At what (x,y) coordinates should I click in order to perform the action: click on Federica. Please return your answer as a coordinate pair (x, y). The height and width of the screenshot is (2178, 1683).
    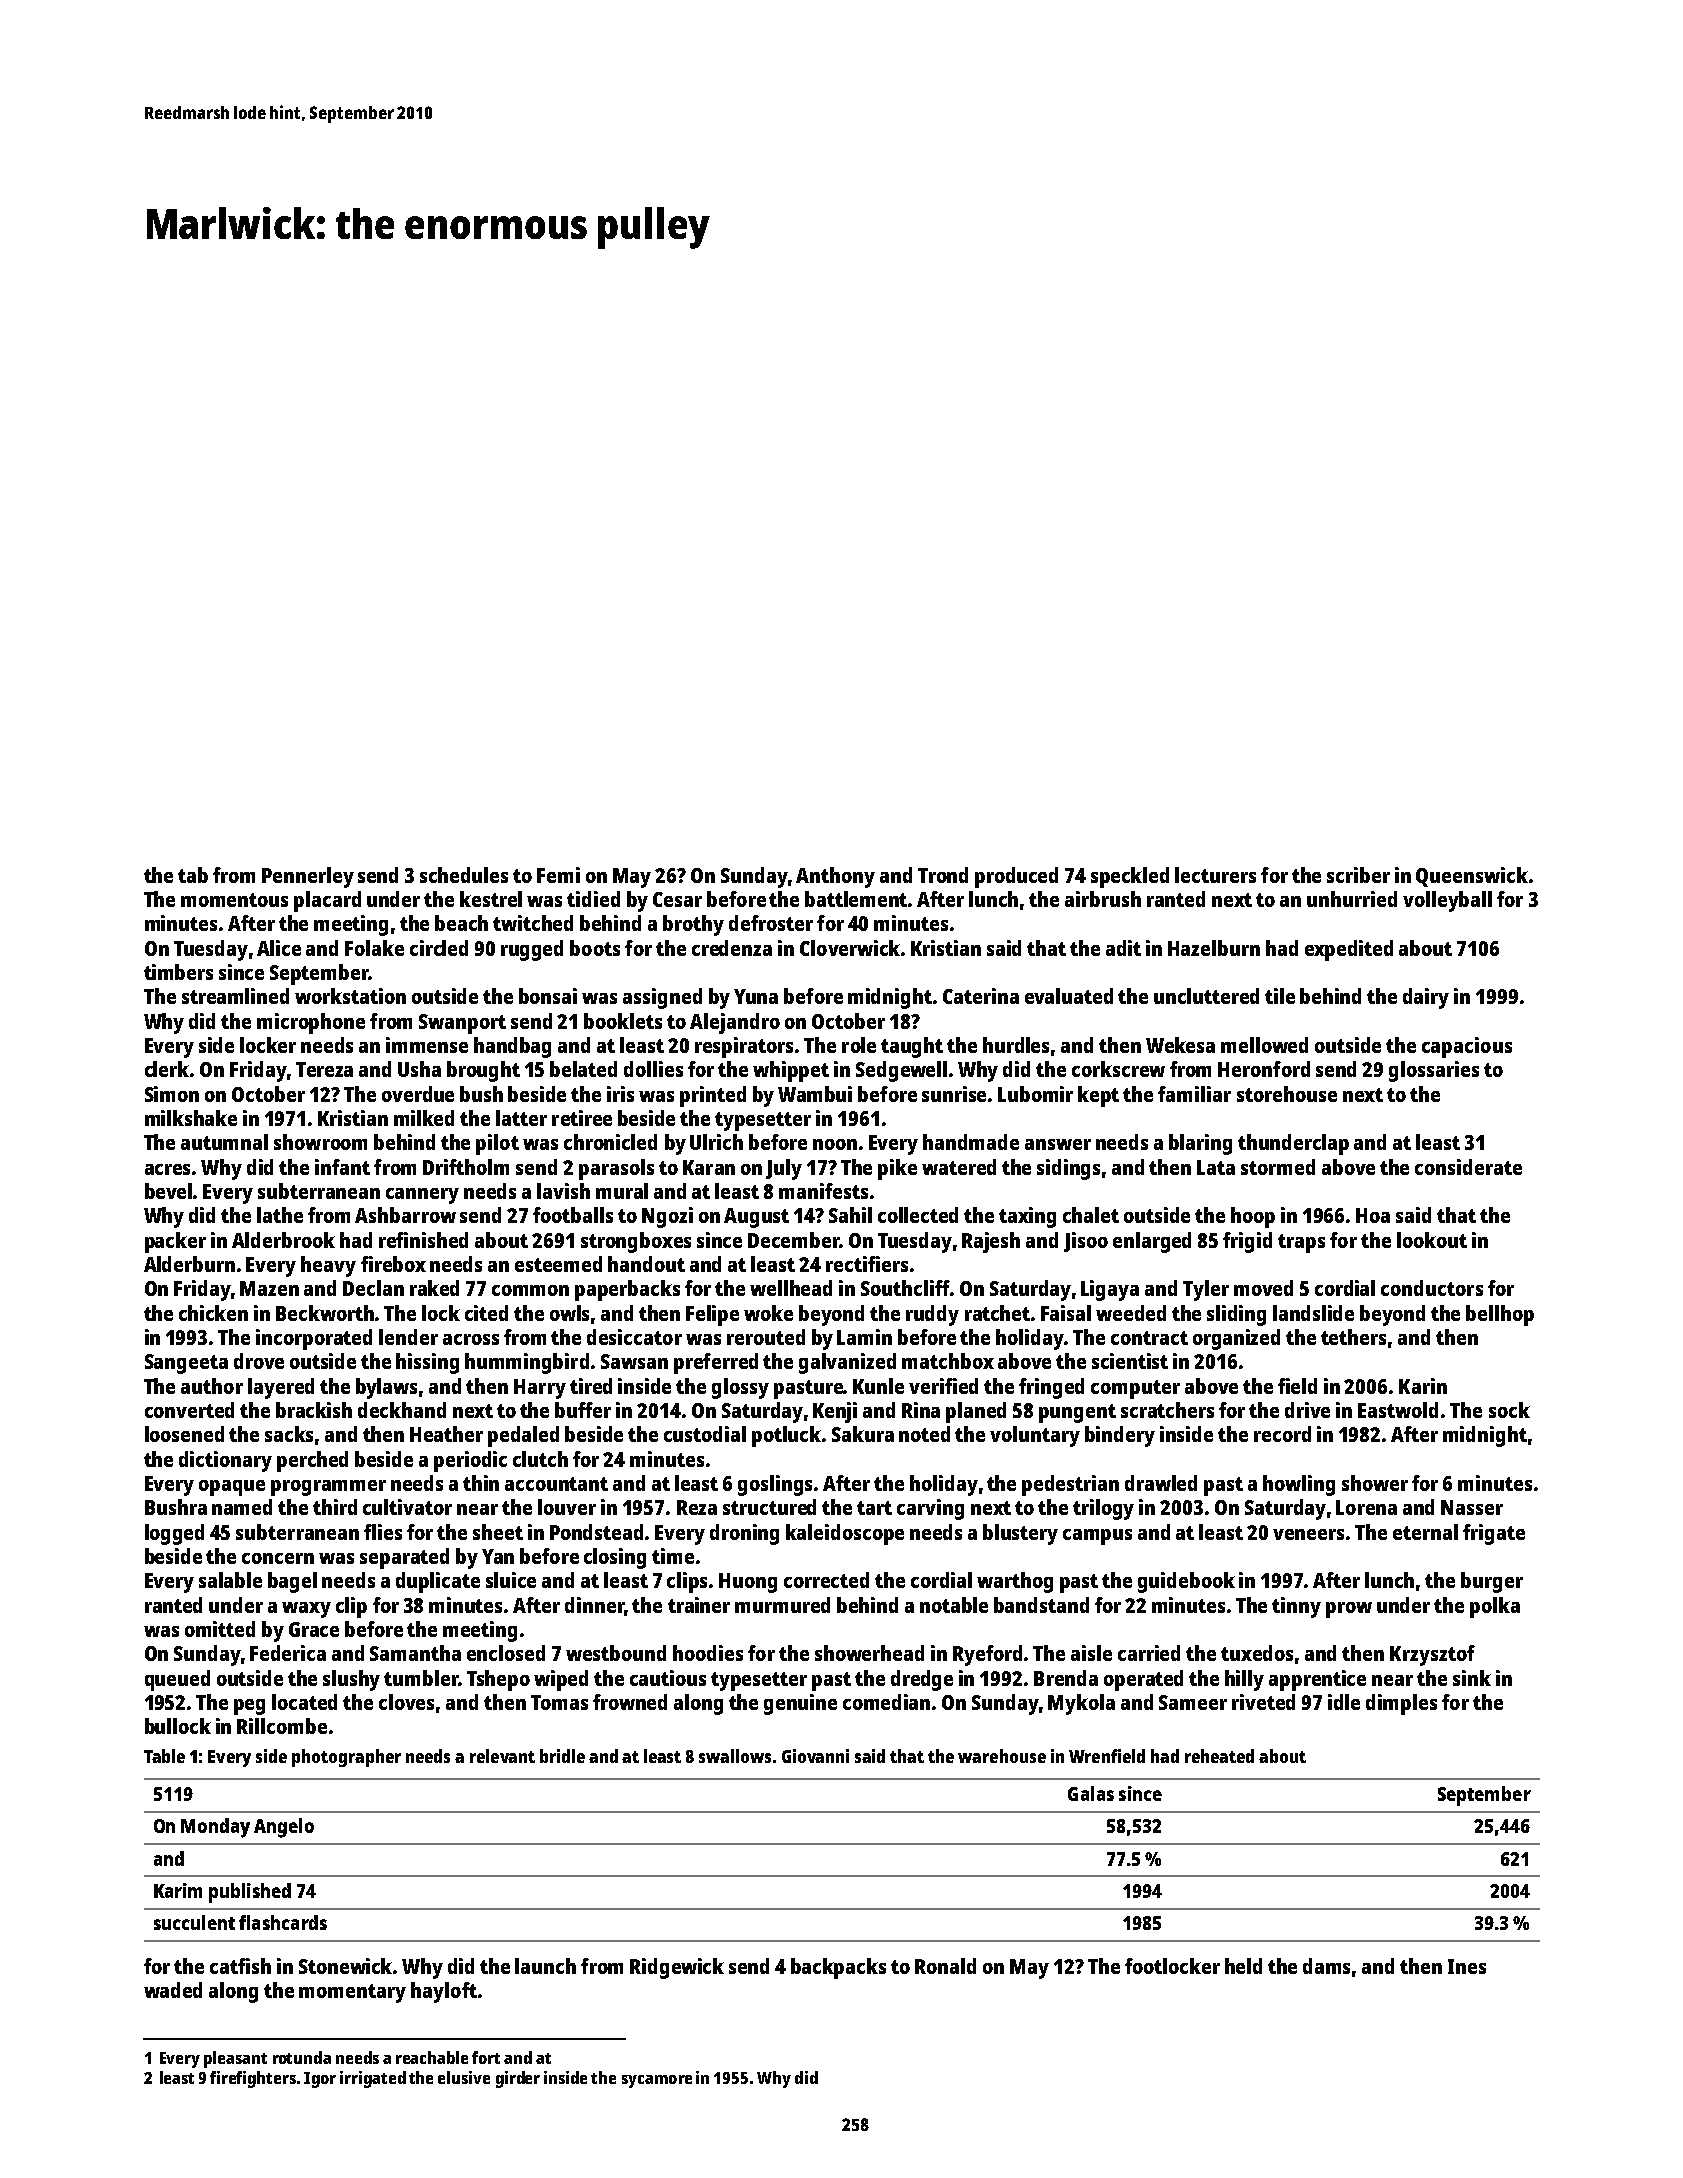
    Looking at the image, I should click on (288, 1653).
